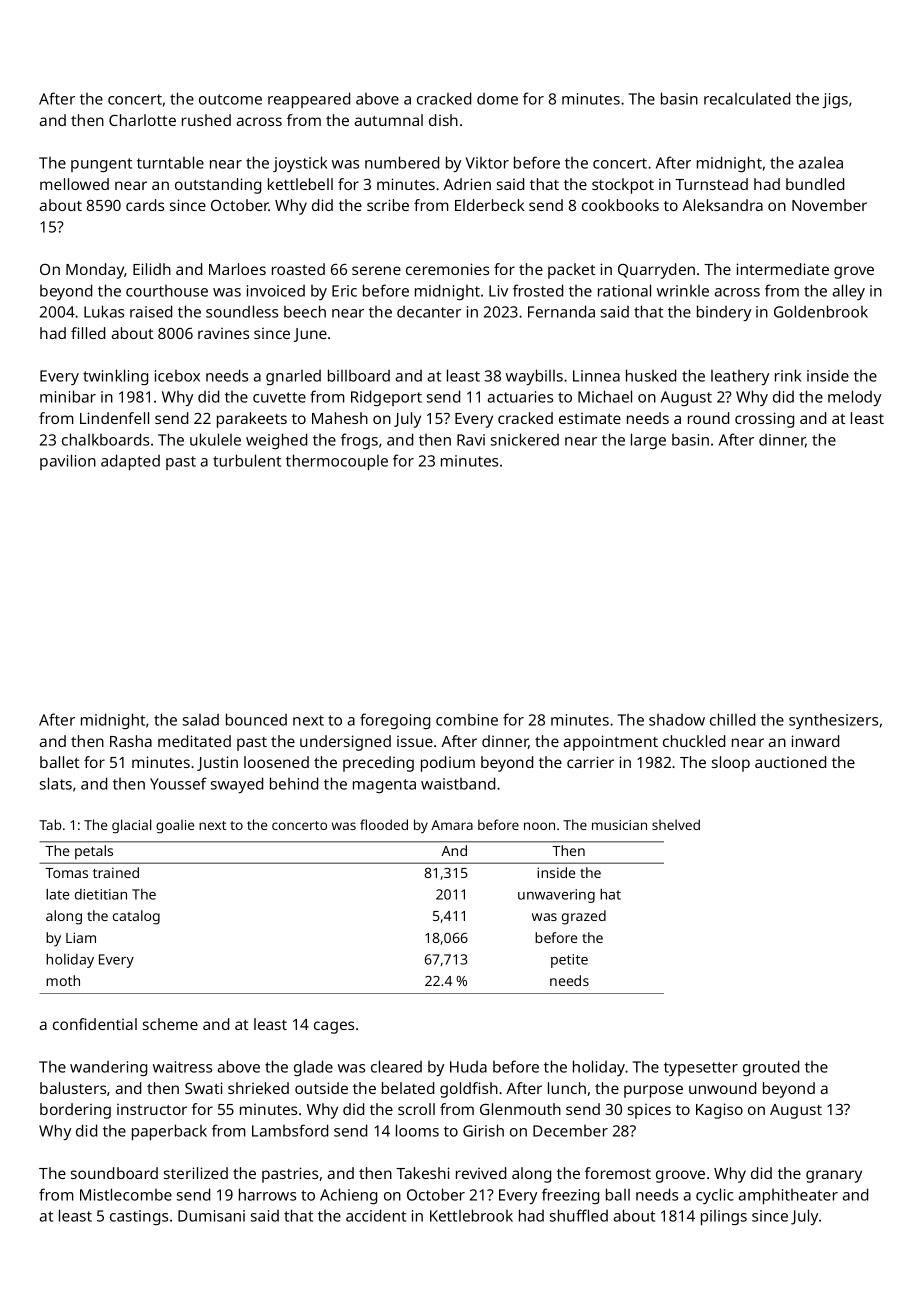  What do you see at coordinates (740, 377) in the document?
I see `leathery` at bounding box center [740, 377].
